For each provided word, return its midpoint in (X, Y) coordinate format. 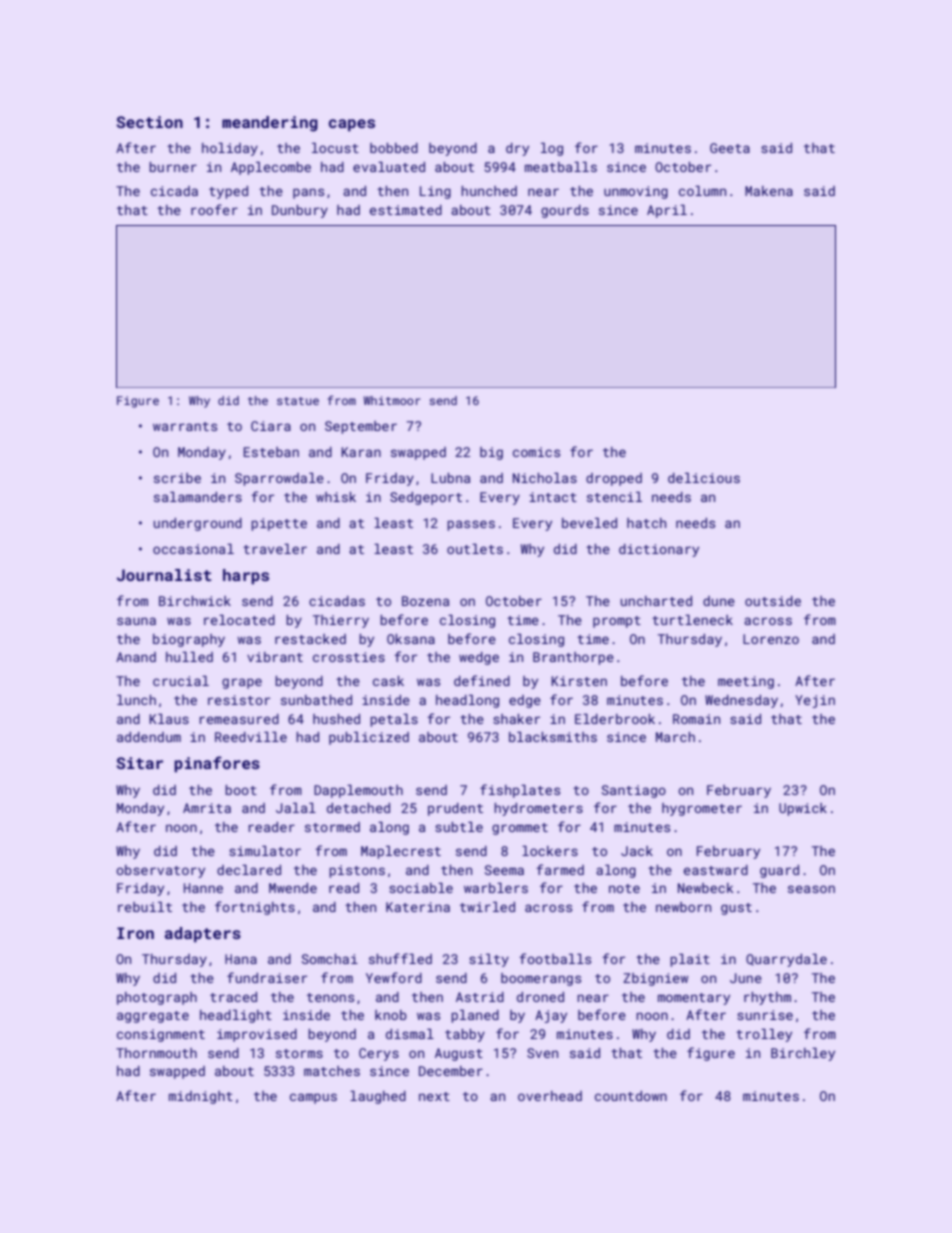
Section (150, 122)
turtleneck (692, 620)
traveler (275, 549)
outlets (475, 549)
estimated (406, 210)
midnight (201, 1097)
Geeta (730, 148)
